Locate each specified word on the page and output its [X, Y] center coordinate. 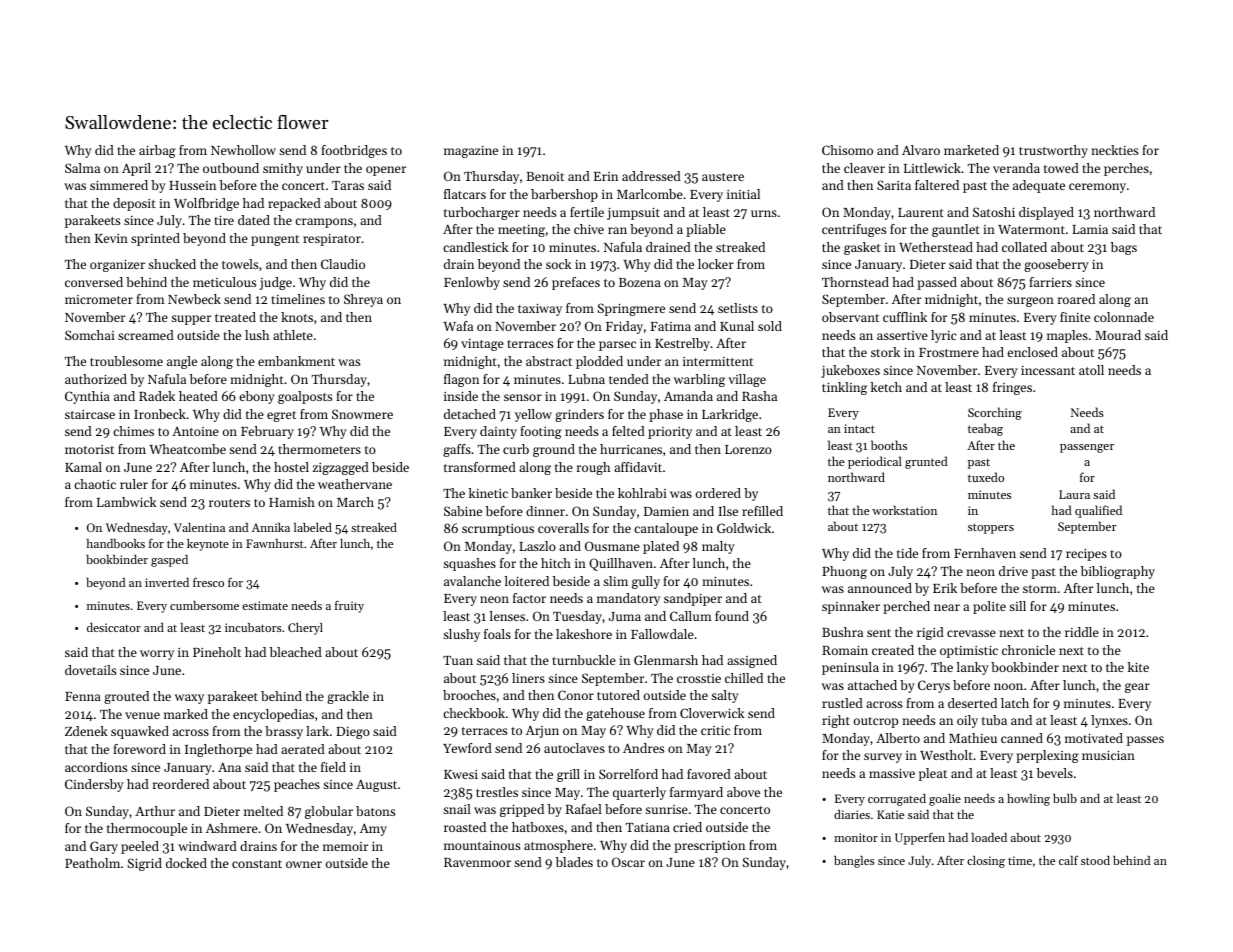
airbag [157, 151]
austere [723, 177]
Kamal [83, 467]
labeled [313, 527]
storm [1040, 589]
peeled [140, 847]
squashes [469, 564]
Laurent [921, 212]
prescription [709, 847]
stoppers [991, 528]
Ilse [728, 511]
